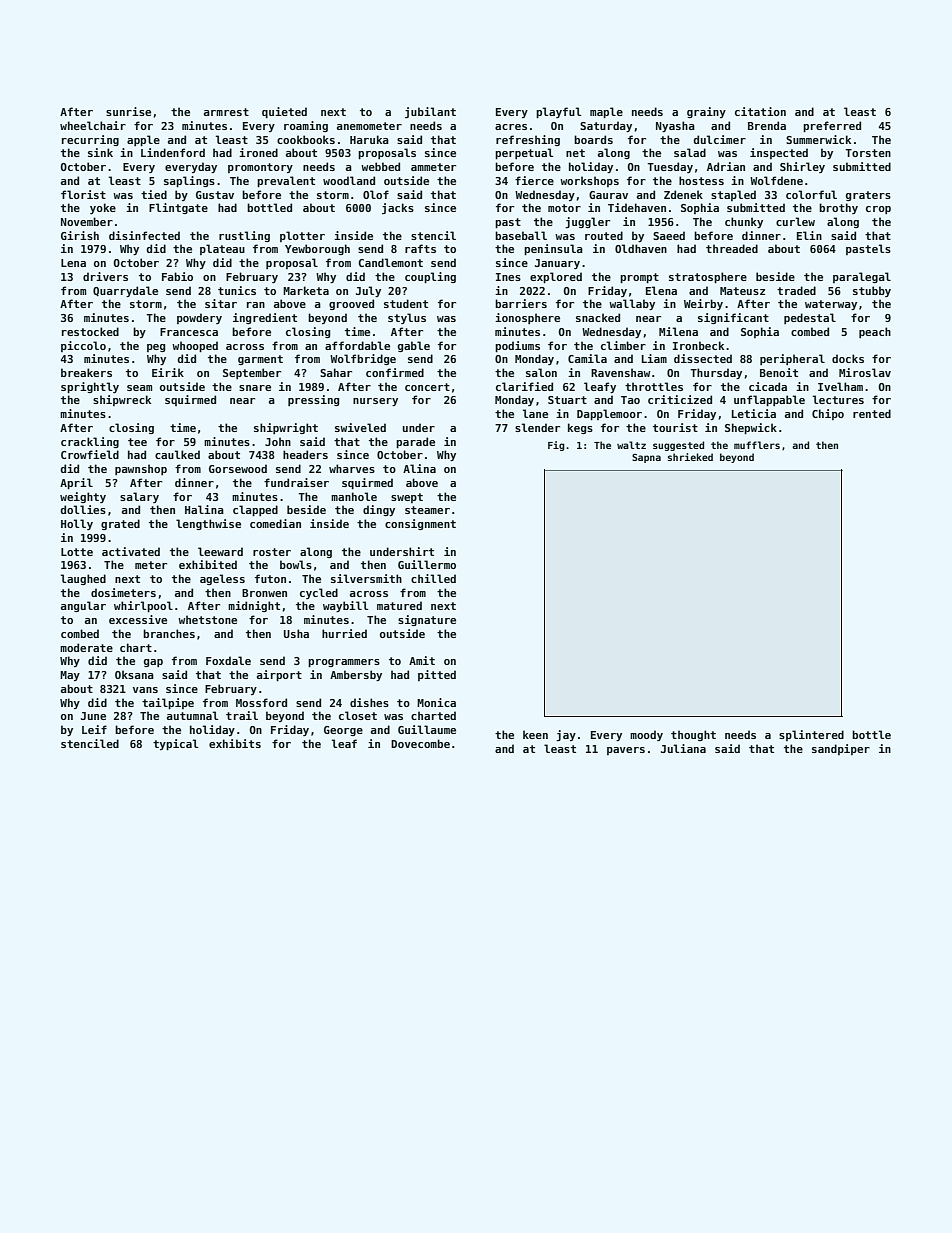 This page has width=952, height=1233. Describe the element at coordinates (415, 442) in the page. I see `parade` at that location.
